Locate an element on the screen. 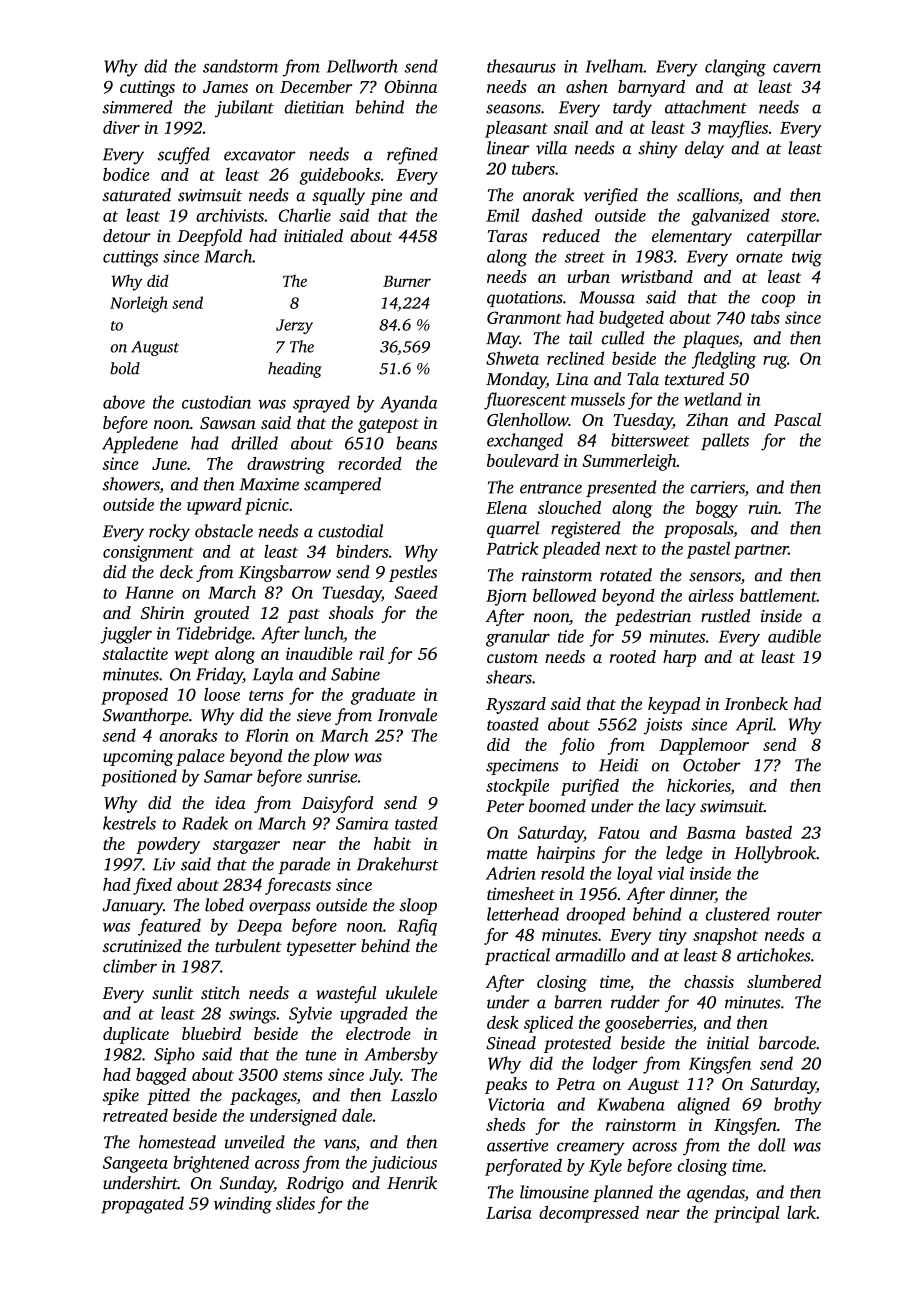 This screenshot has width=924, height=1314. Ironbeck is located at coordinates (756, 703).
